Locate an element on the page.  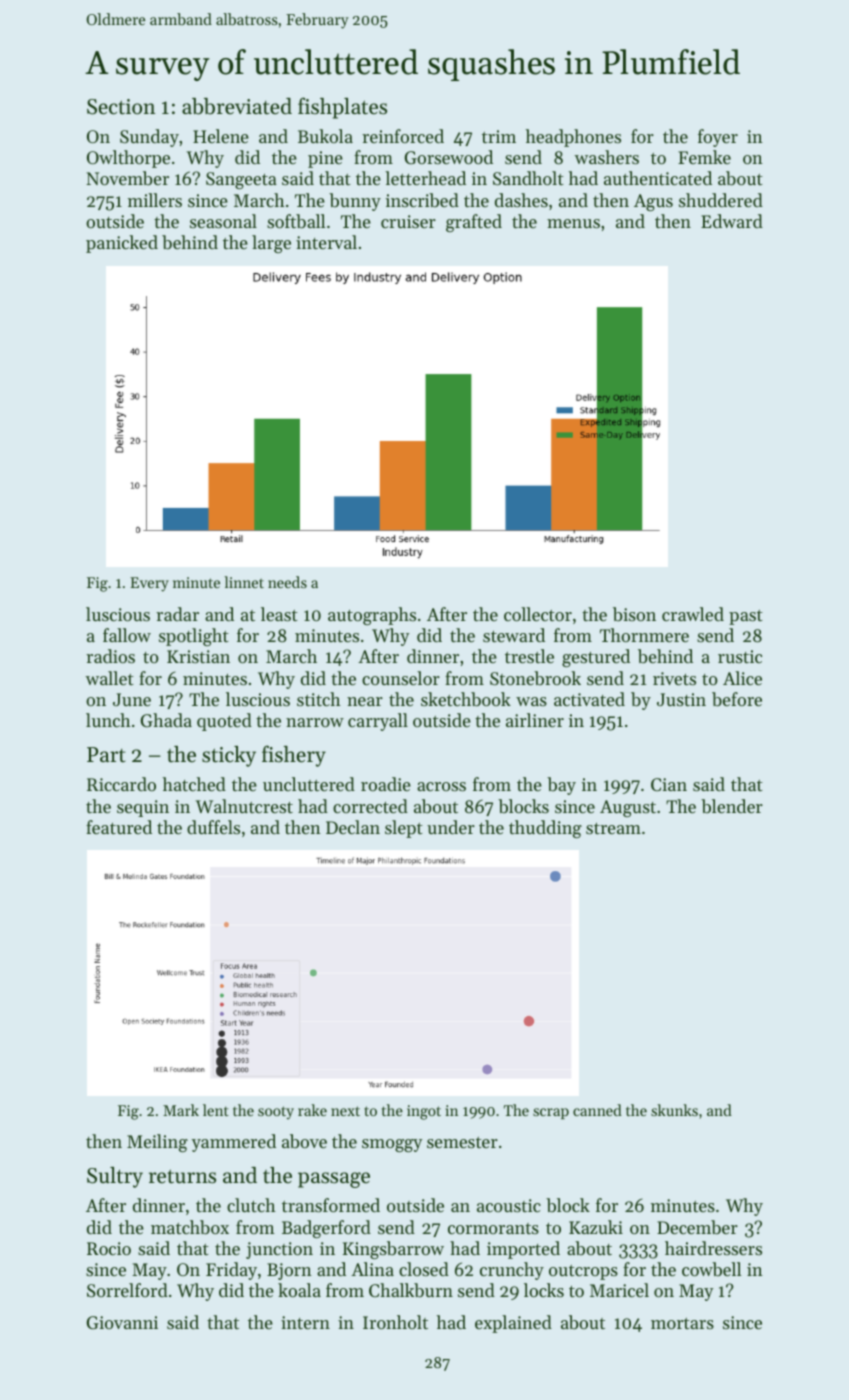
Every is located at coordinates (149, 584).
